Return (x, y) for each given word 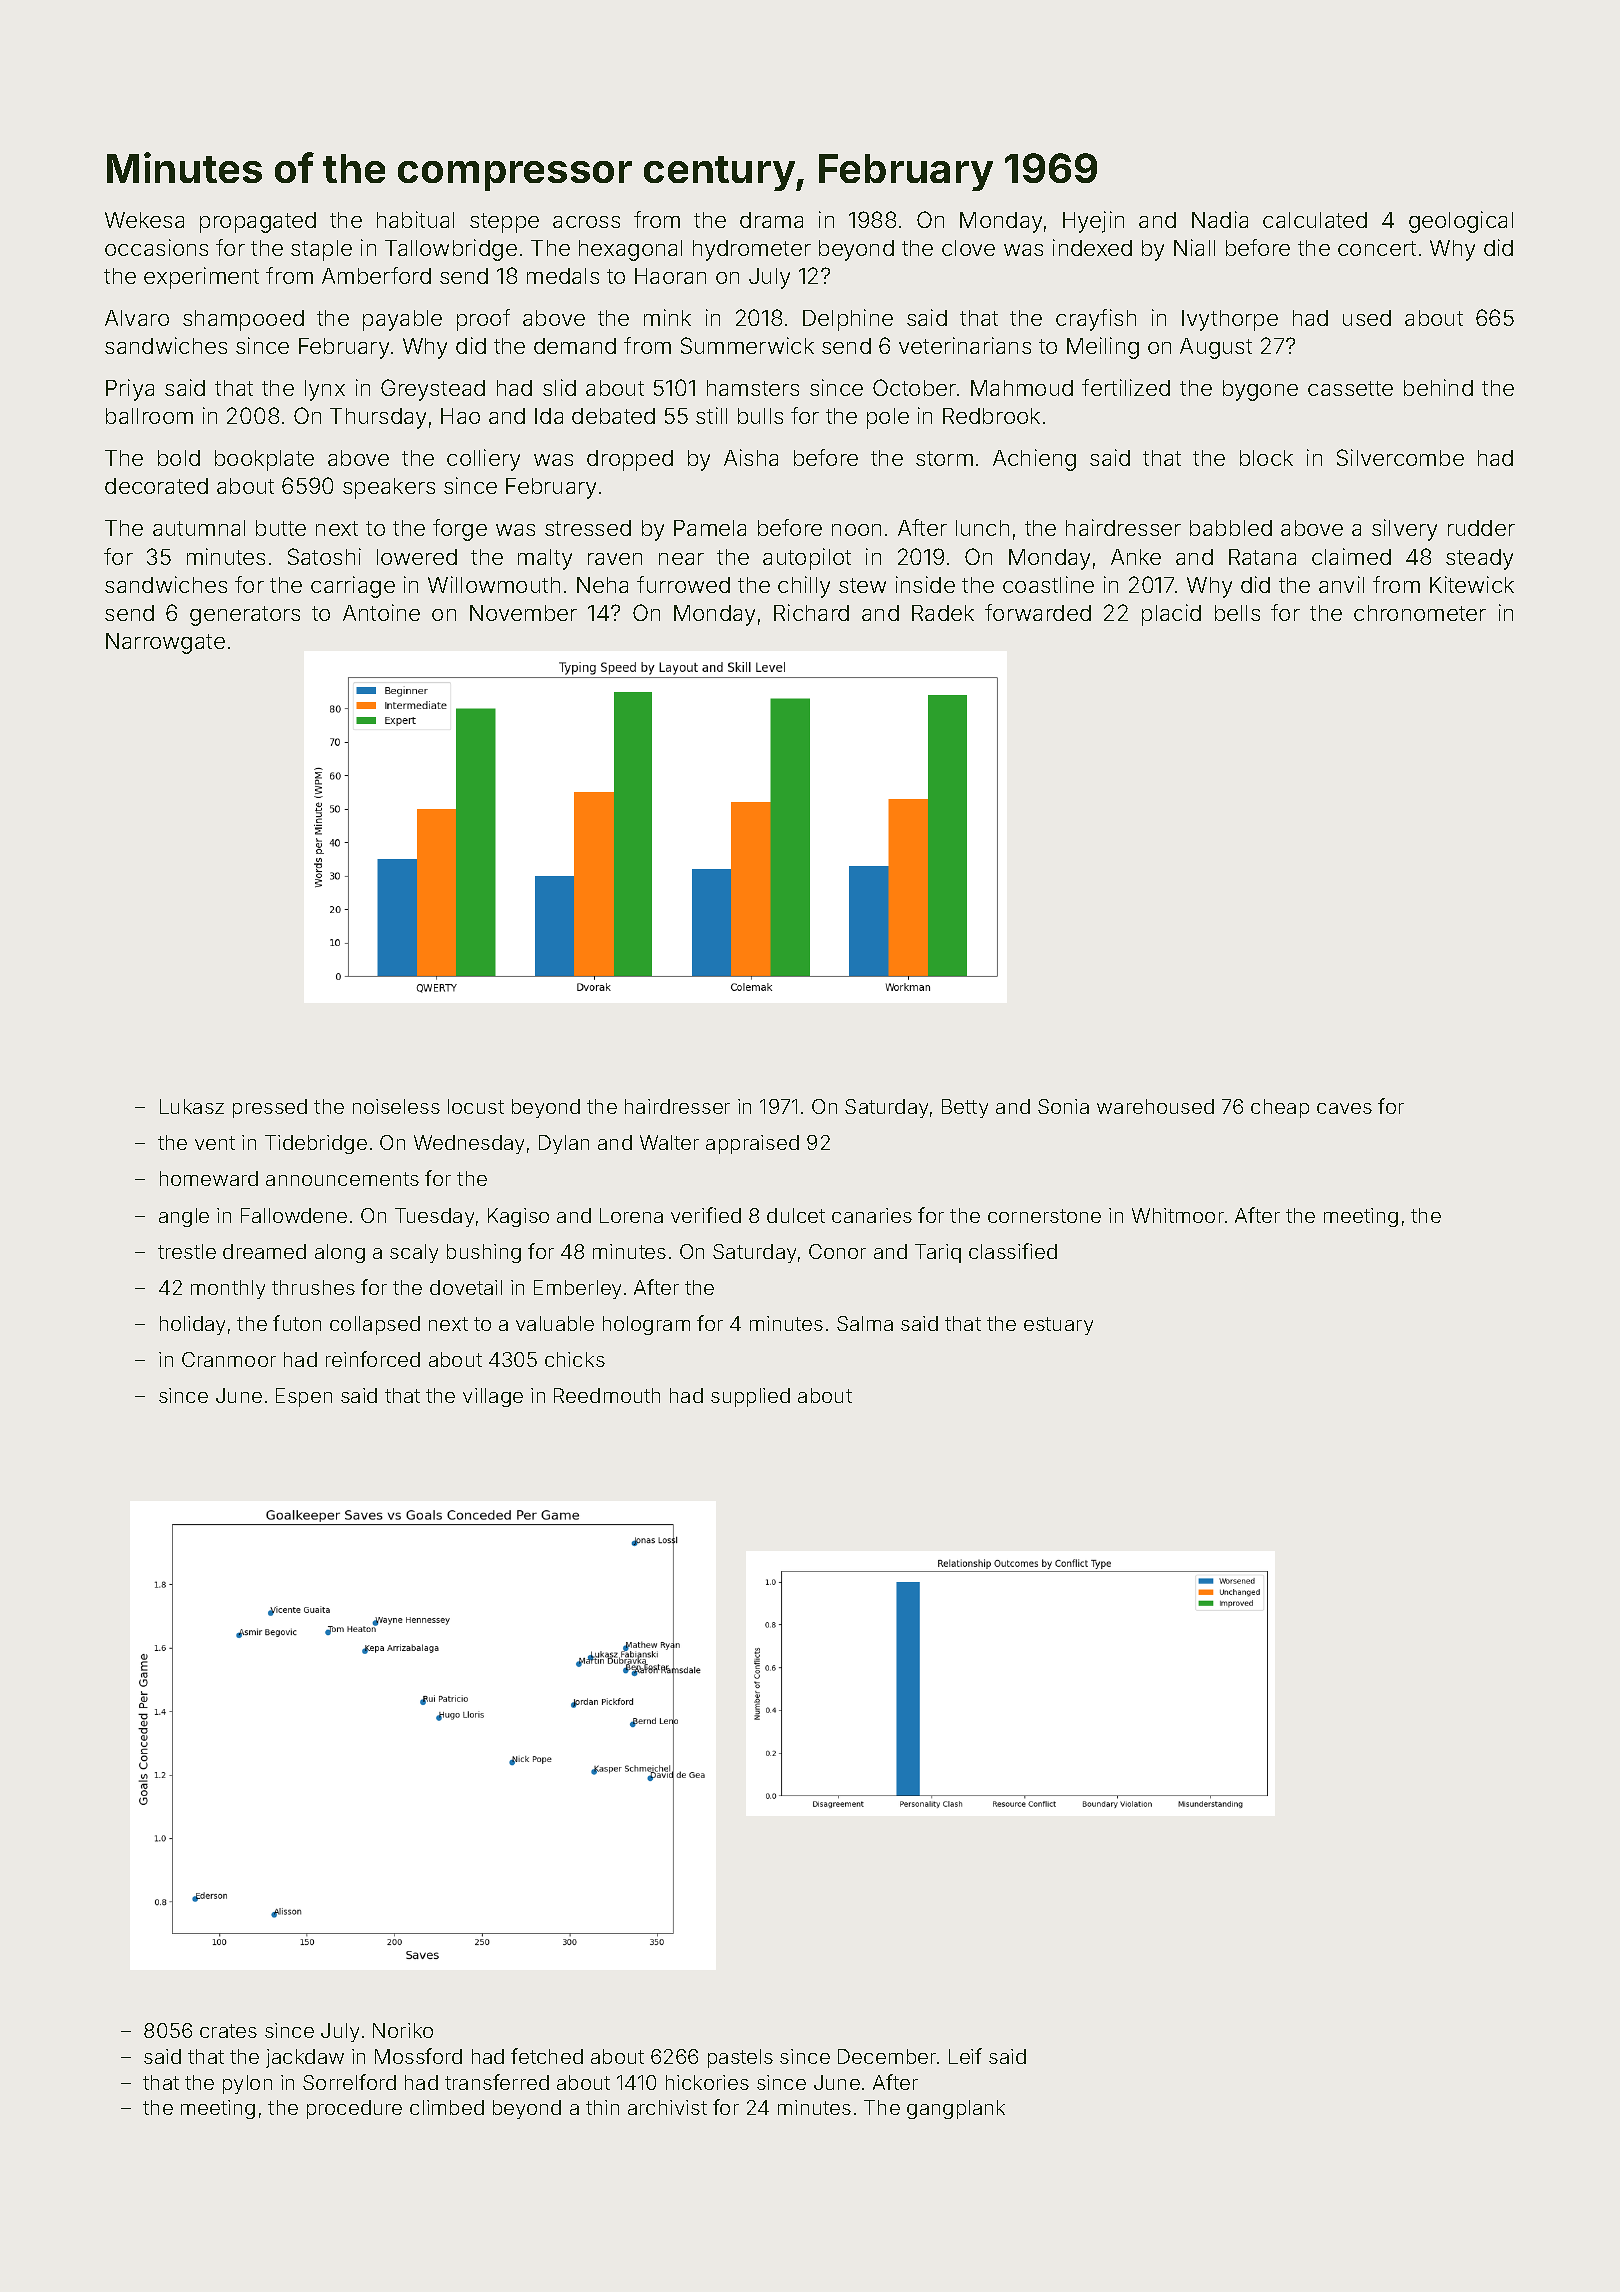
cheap (1280, 1108)
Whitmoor (1178, 1215)
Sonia (1063, 1106)
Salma (865, 1323)
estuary (1058, 1326)
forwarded (1038, 612)
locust (476, 1106)
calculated (1315, 220)
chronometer (1420, 613)
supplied (750, 1397)
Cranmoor (229, 1359)
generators (245, 616)
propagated (258, 222)
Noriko (403, 2030)
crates (228, 2031)
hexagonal (630, 250)
